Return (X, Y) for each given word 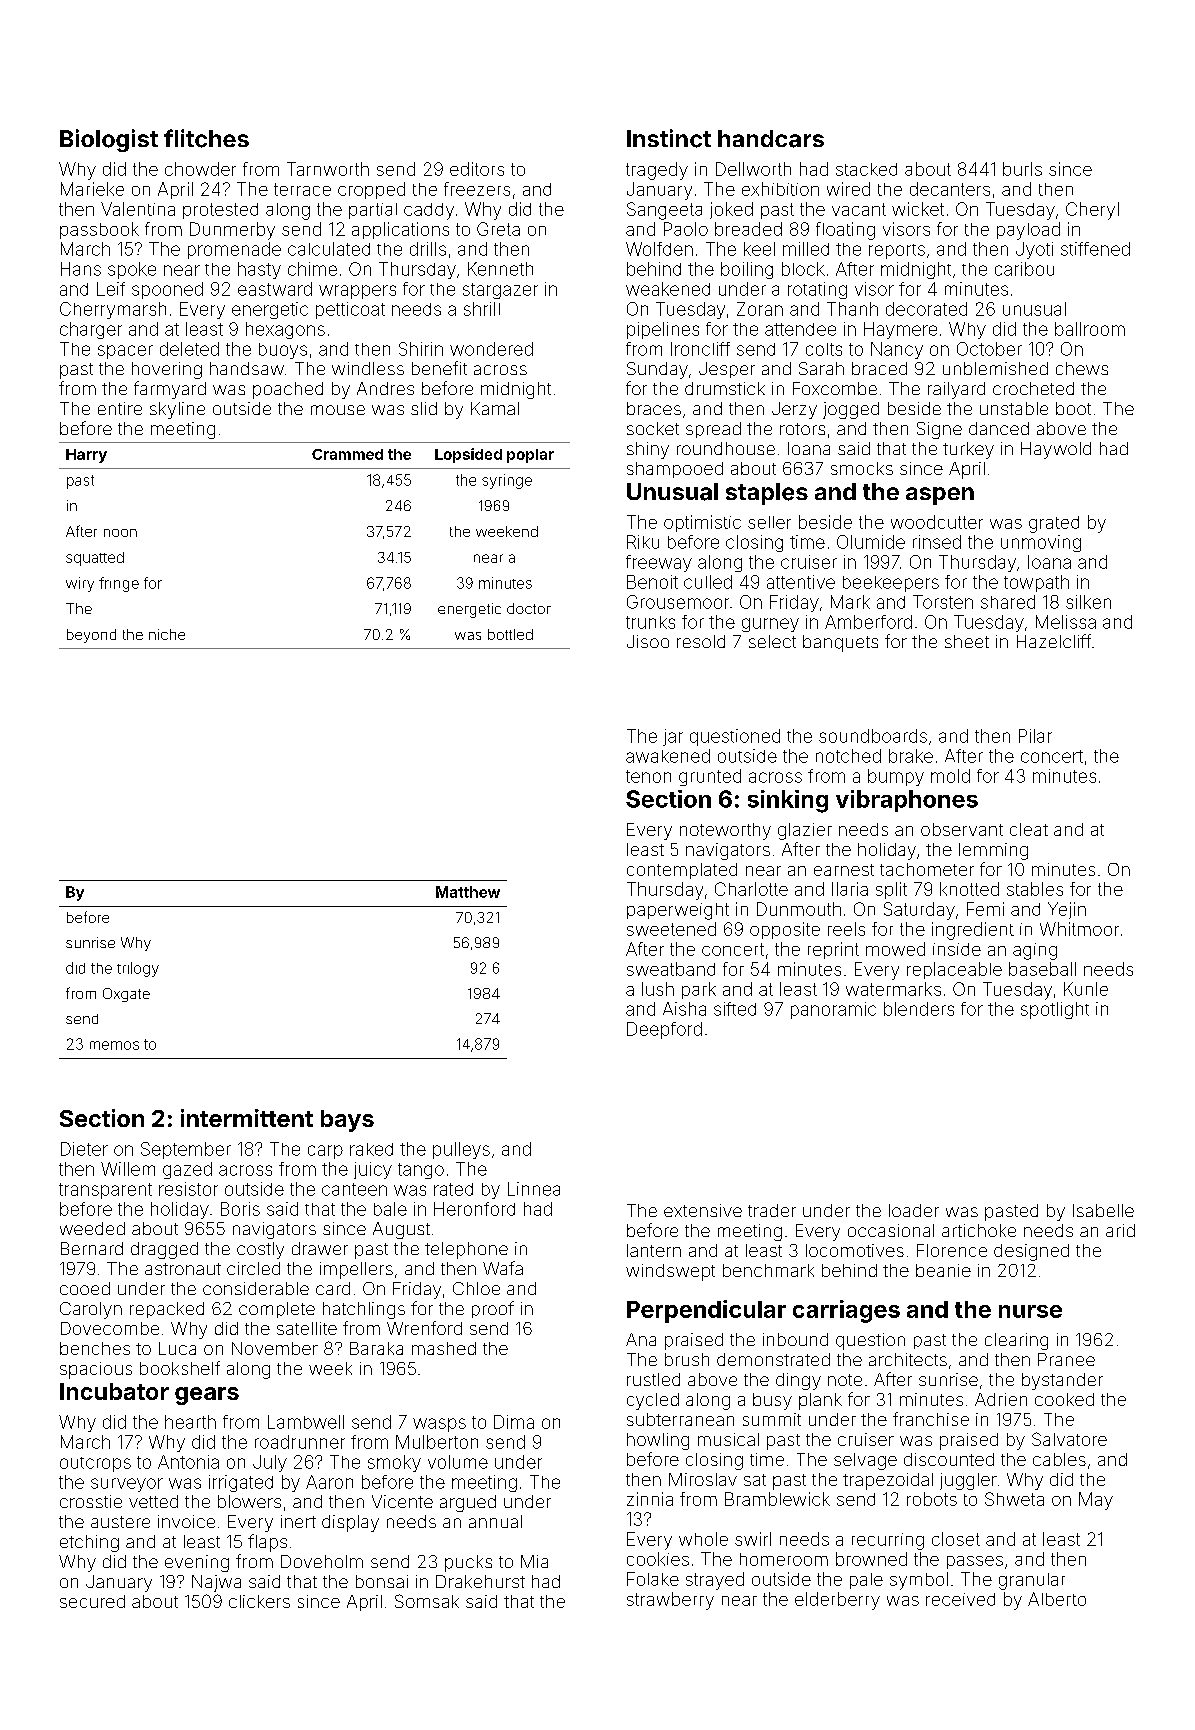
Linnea (534, 1189)
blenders (919, 1009)
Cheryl (1092, 211)
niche (167, 634)
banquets (840, 643)
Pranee (1066, 1359)
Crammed (347, 454)
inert (298, 1521)
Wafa (503, 1268)
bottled (510, 634)
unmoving (1041, 543)
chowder (200, 169)
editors (477, 169)
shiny (648, 450)
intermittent (247, 1118)
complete (277, 1310)
